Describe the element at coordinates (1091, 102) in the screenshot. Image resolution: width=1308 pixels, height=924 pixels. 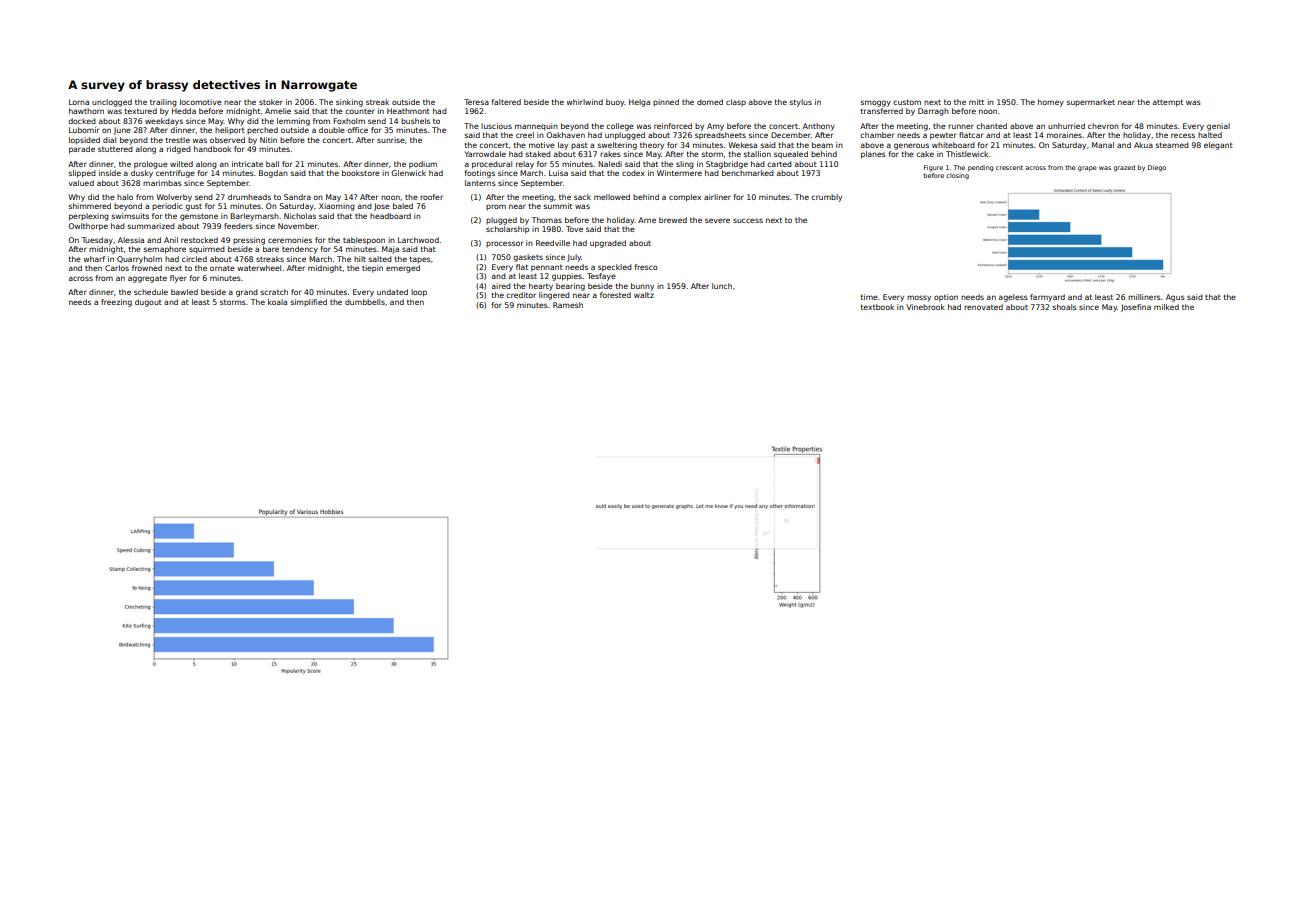
I see `supermarket` at that location.
